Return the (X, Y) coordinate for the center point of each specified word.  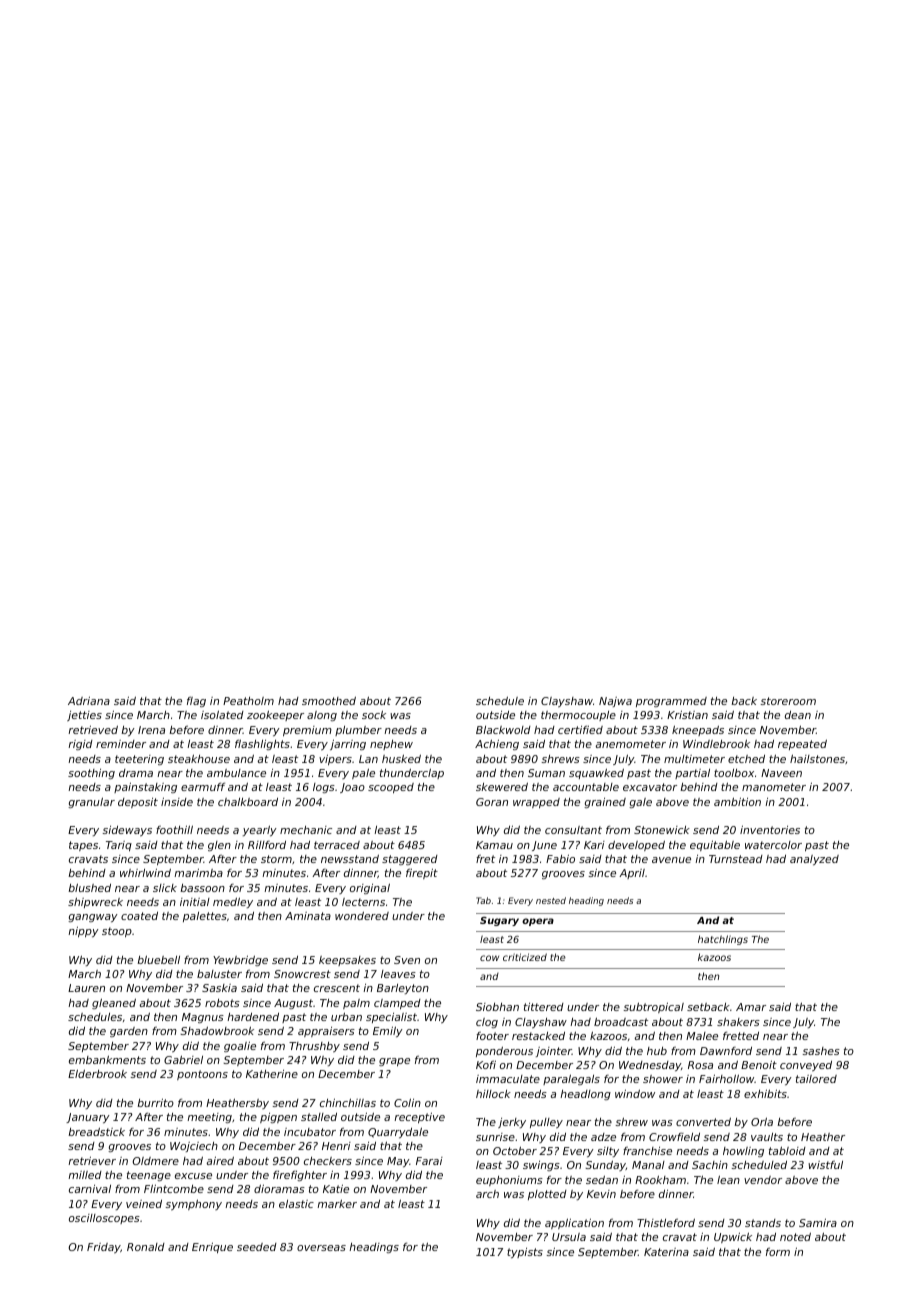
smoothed (329, 701)
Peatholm (248, 701)
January (88, 1118)
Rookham (660, 1179)
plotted (547, 1195)
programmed (671, 702)
